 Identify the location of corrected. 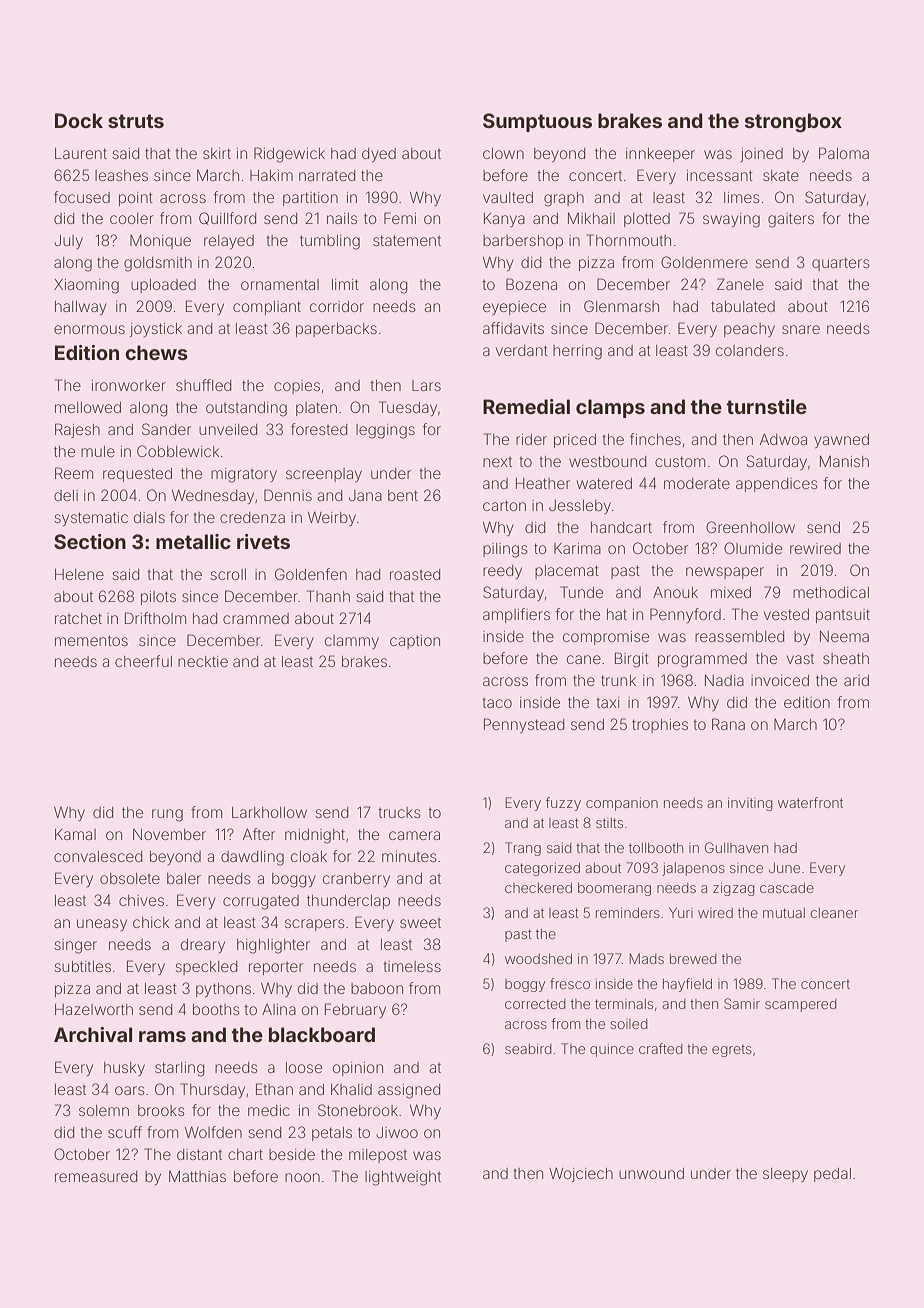
(535, 1004).
